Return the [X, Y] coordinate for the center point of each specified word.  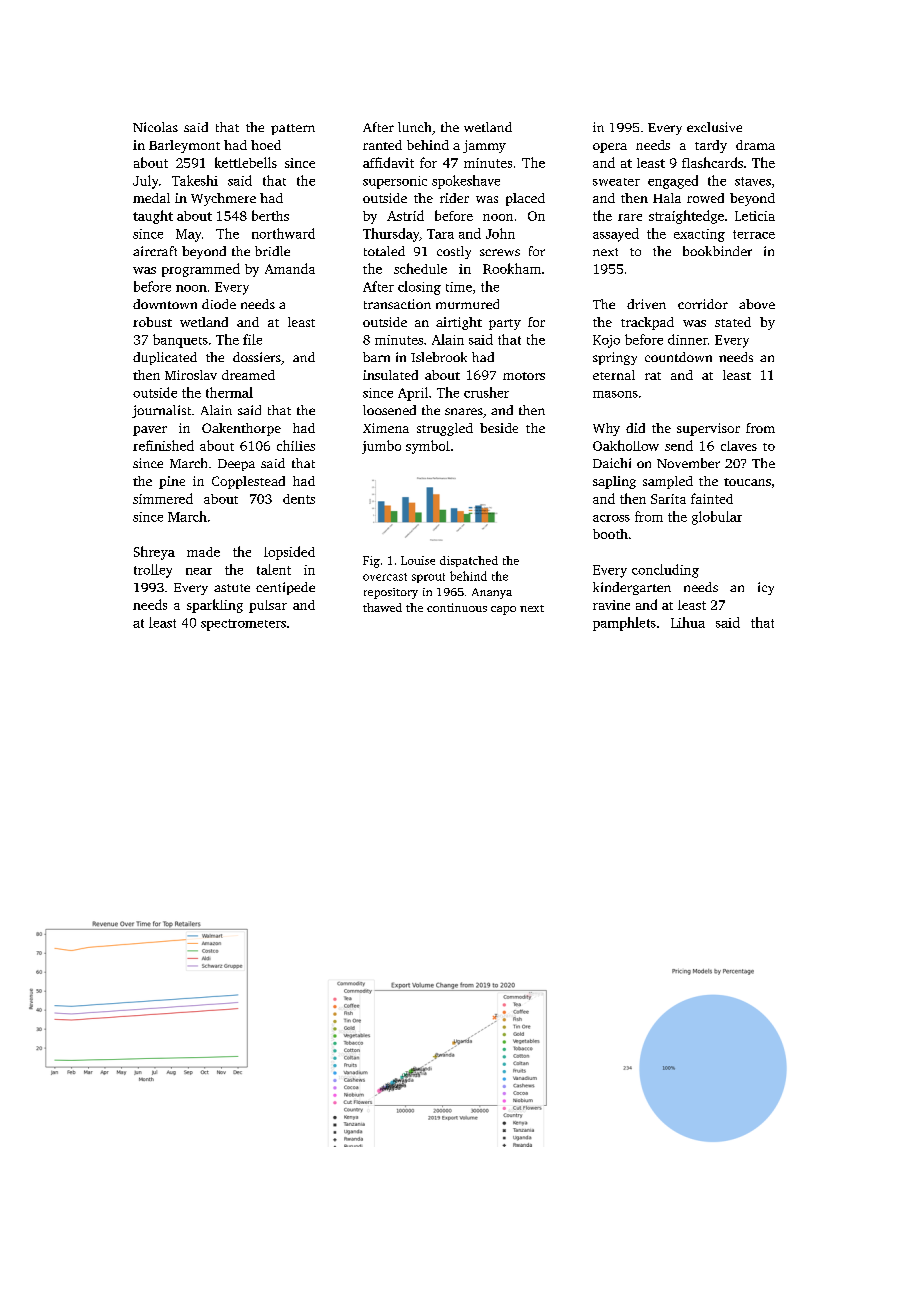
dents [299, 499]
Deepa [236, 465]
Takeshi [195, 180]
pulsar [268, 606]
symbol [428, 447]
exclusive [714, 127]
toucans [747, 482]
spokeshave [466, 182]
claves [739, 446]
